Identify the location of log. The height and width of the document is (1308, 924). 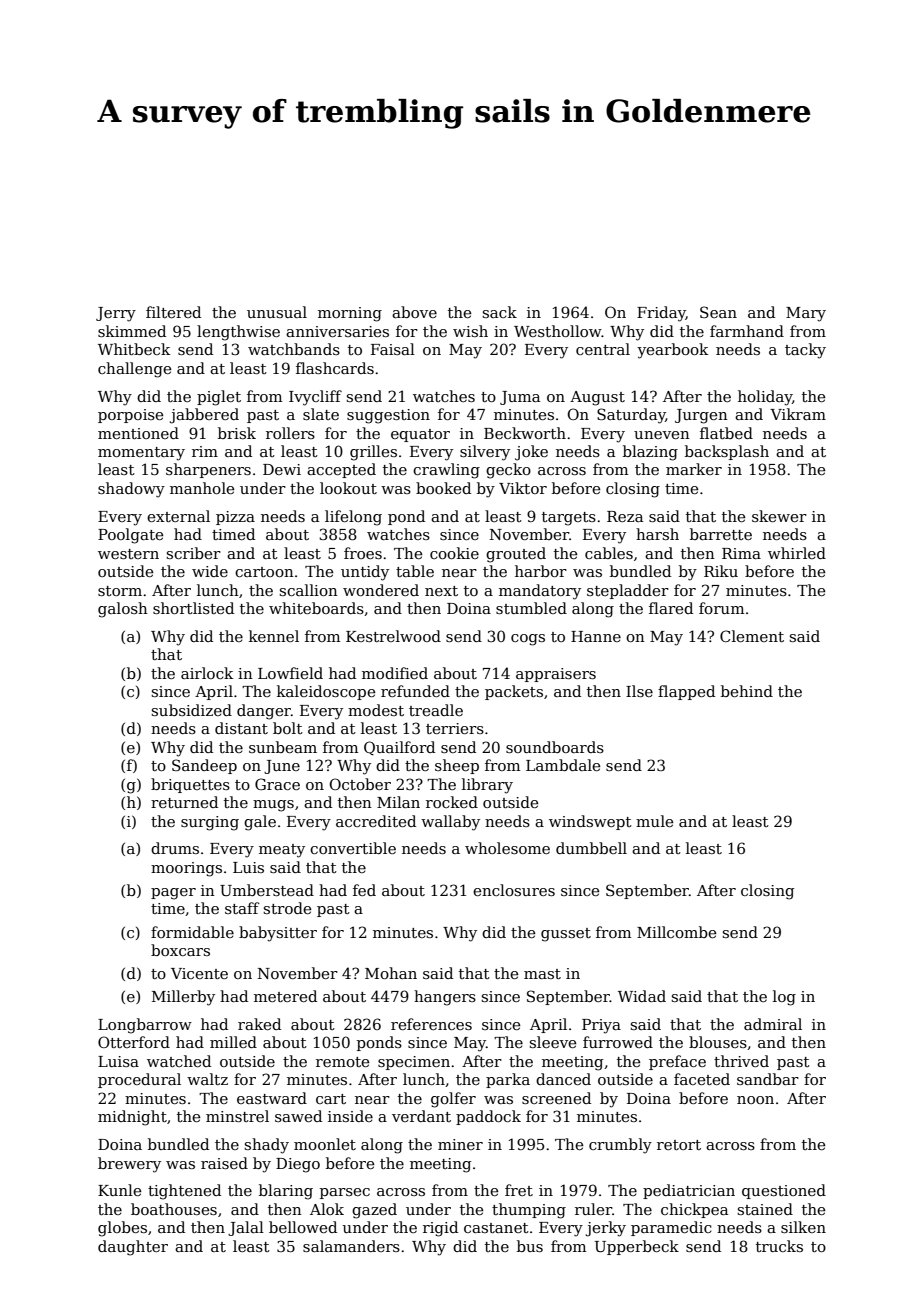
(784, 998).
